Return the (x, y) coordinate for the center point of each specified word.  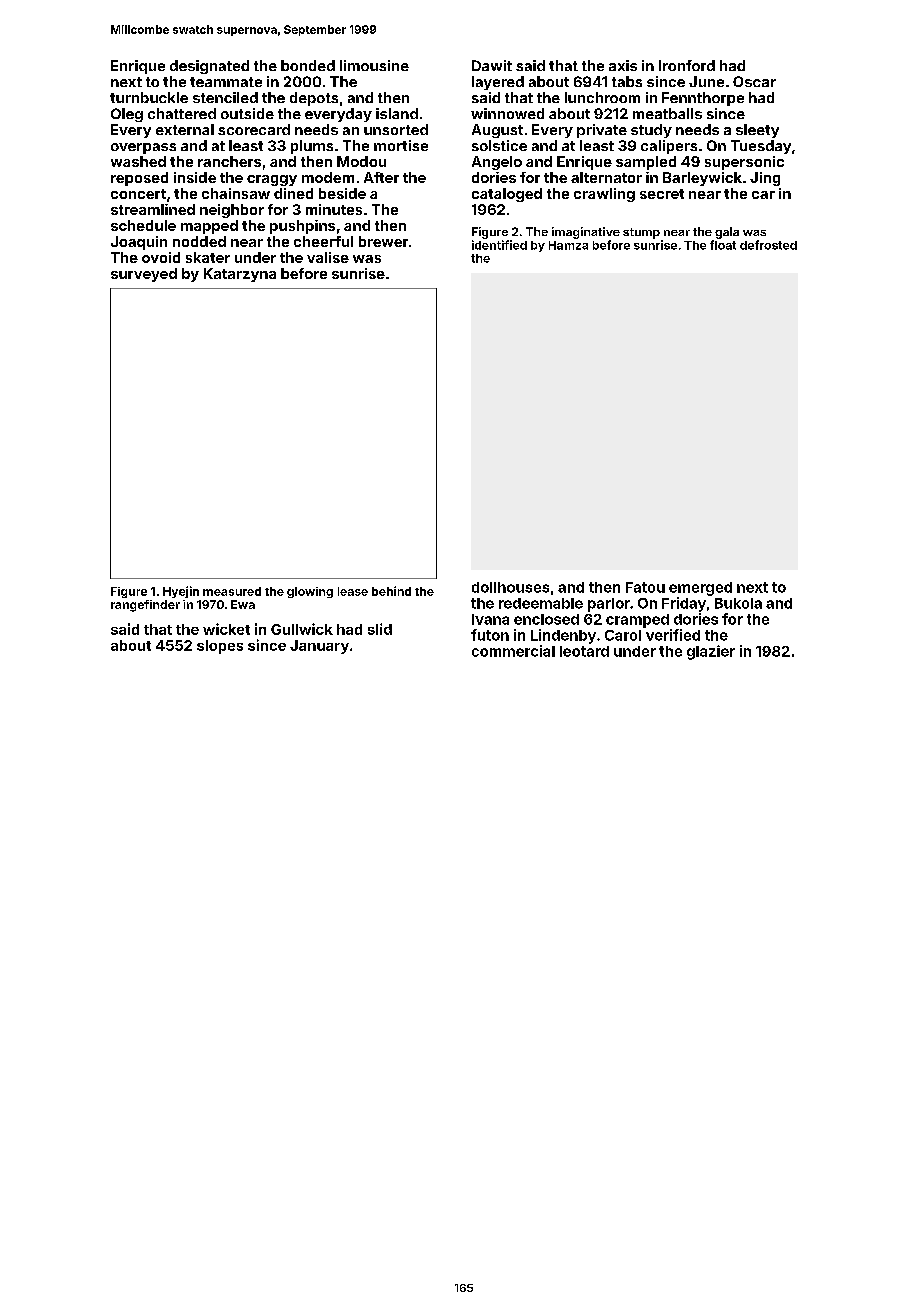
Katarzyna (240, 275)
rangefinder (145, 606)
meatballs (667, 113)
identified (499, 245)
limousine (374, 65)
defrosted (768, 245)
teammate (226, 82)
